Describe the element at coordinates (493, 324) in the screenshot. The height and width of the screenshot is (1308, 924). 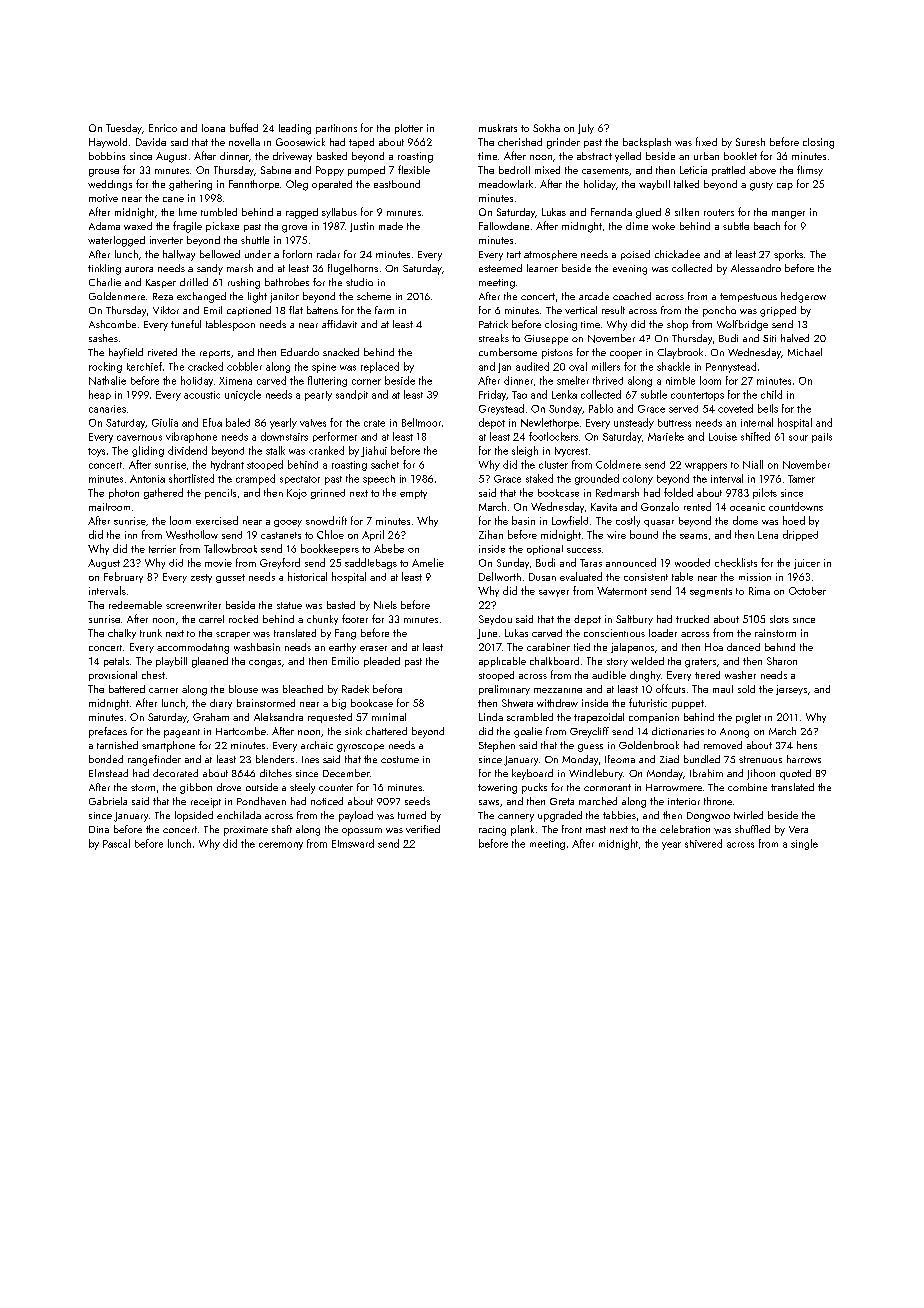
I see `Patrick` at that location.
